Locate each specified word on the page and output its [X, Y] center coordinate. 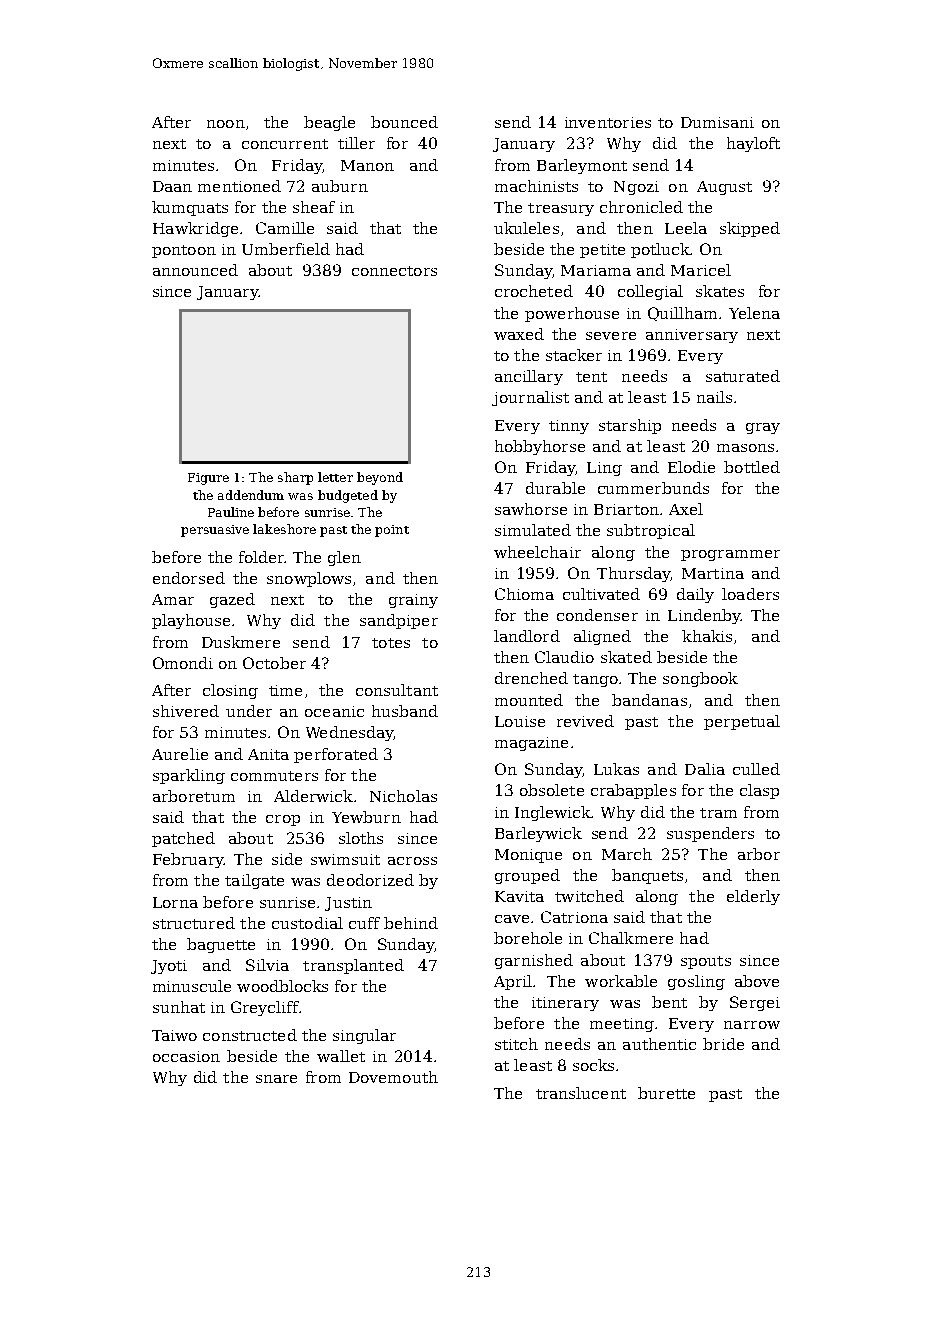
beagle [329, 123]
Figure [208, 479]
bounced [404, 122]
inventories [608, 122]
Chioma [524, 594]
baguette [221, 945]
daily [695, 595]
